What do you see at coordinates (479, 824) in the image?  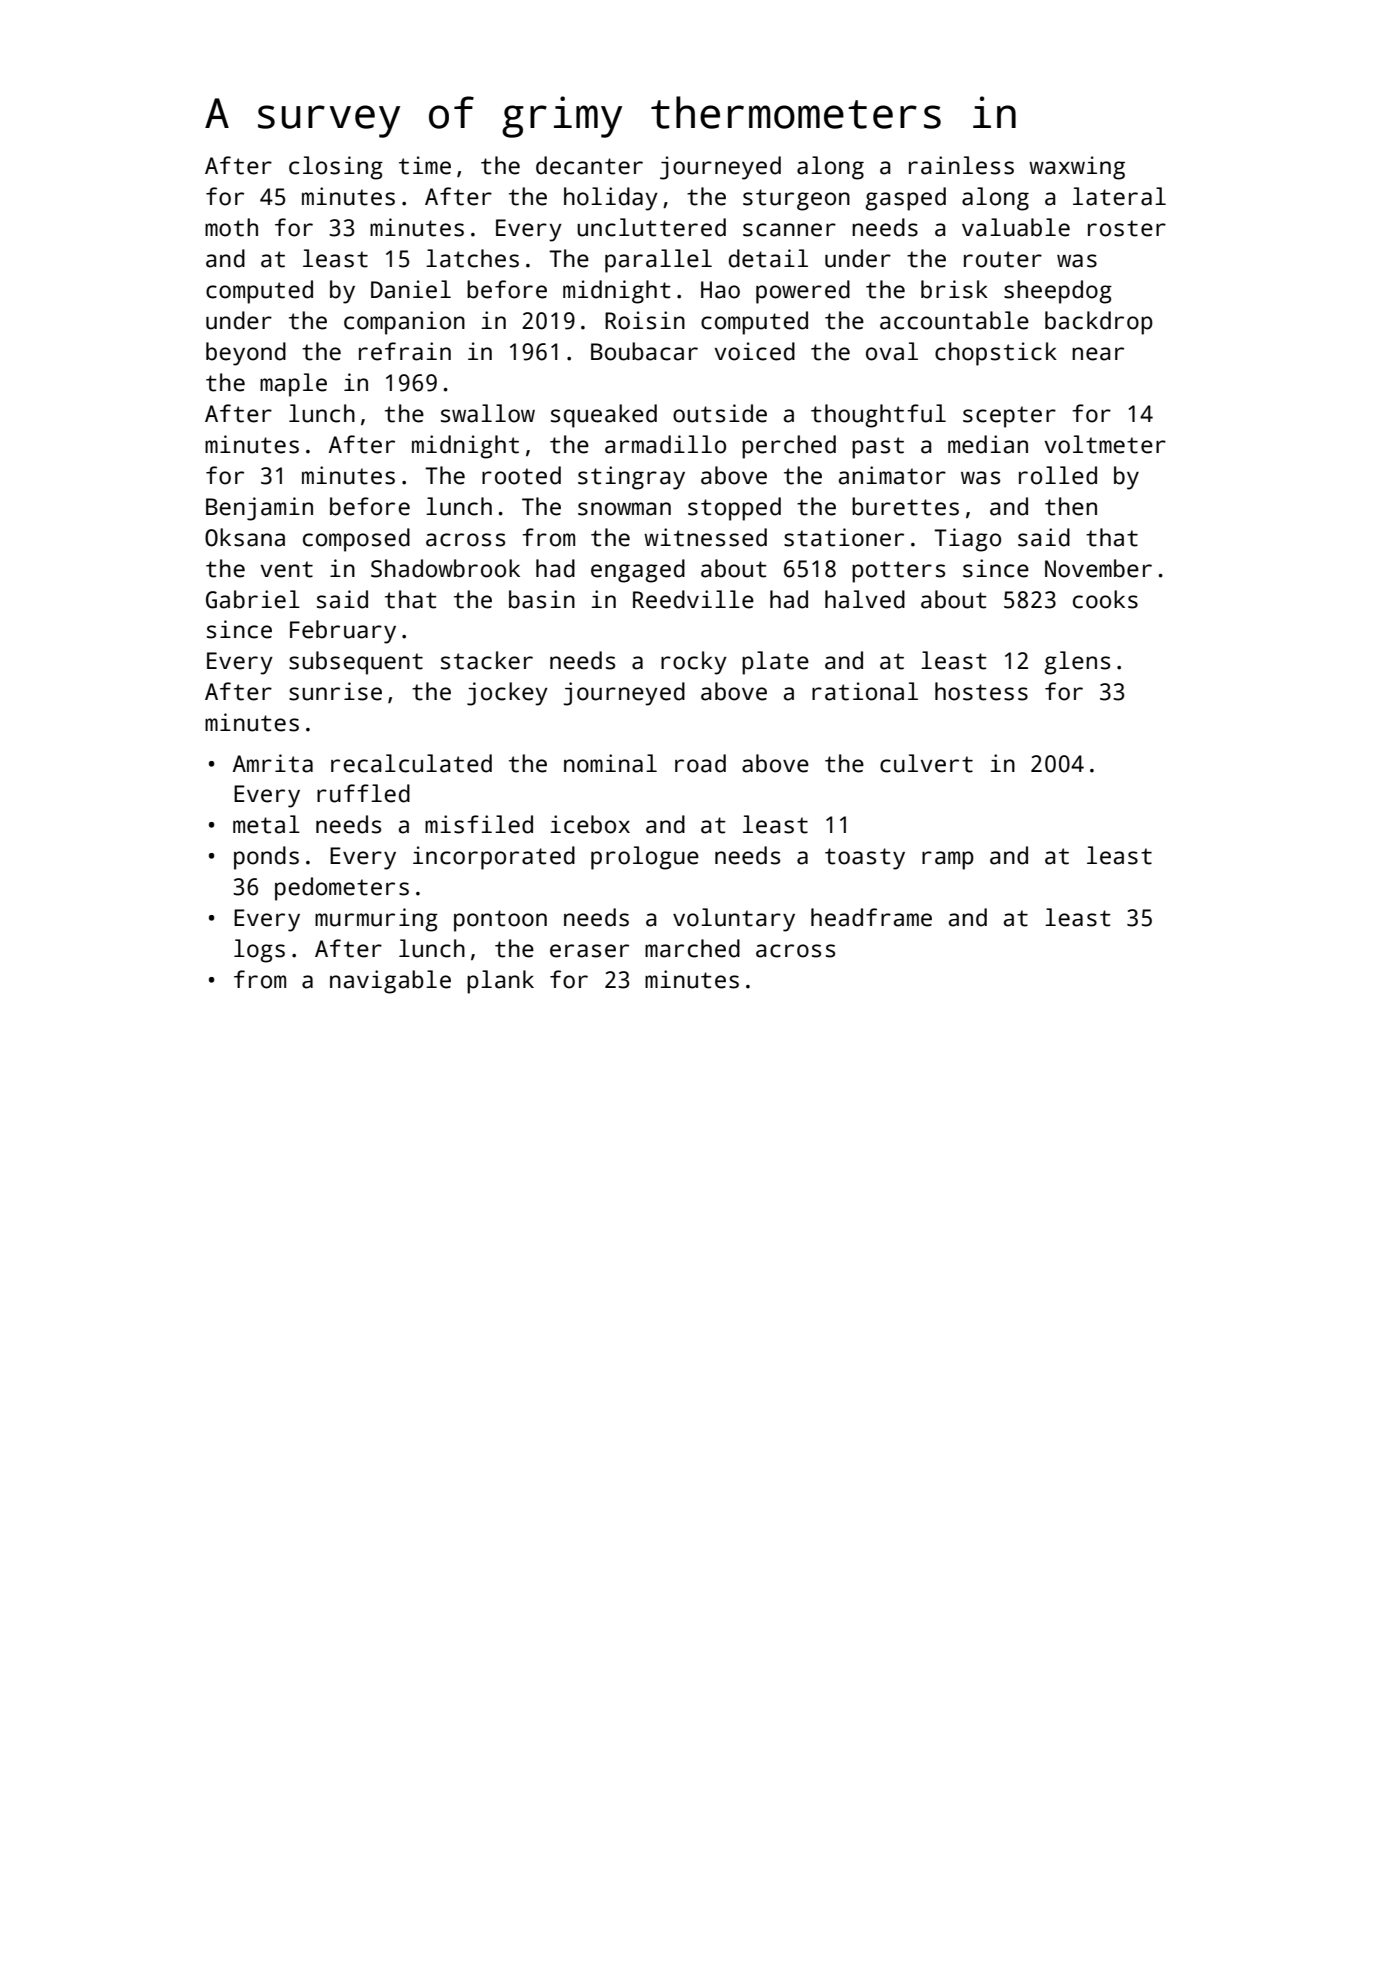 I see `misfiled` at bounding box center [479, 824].
